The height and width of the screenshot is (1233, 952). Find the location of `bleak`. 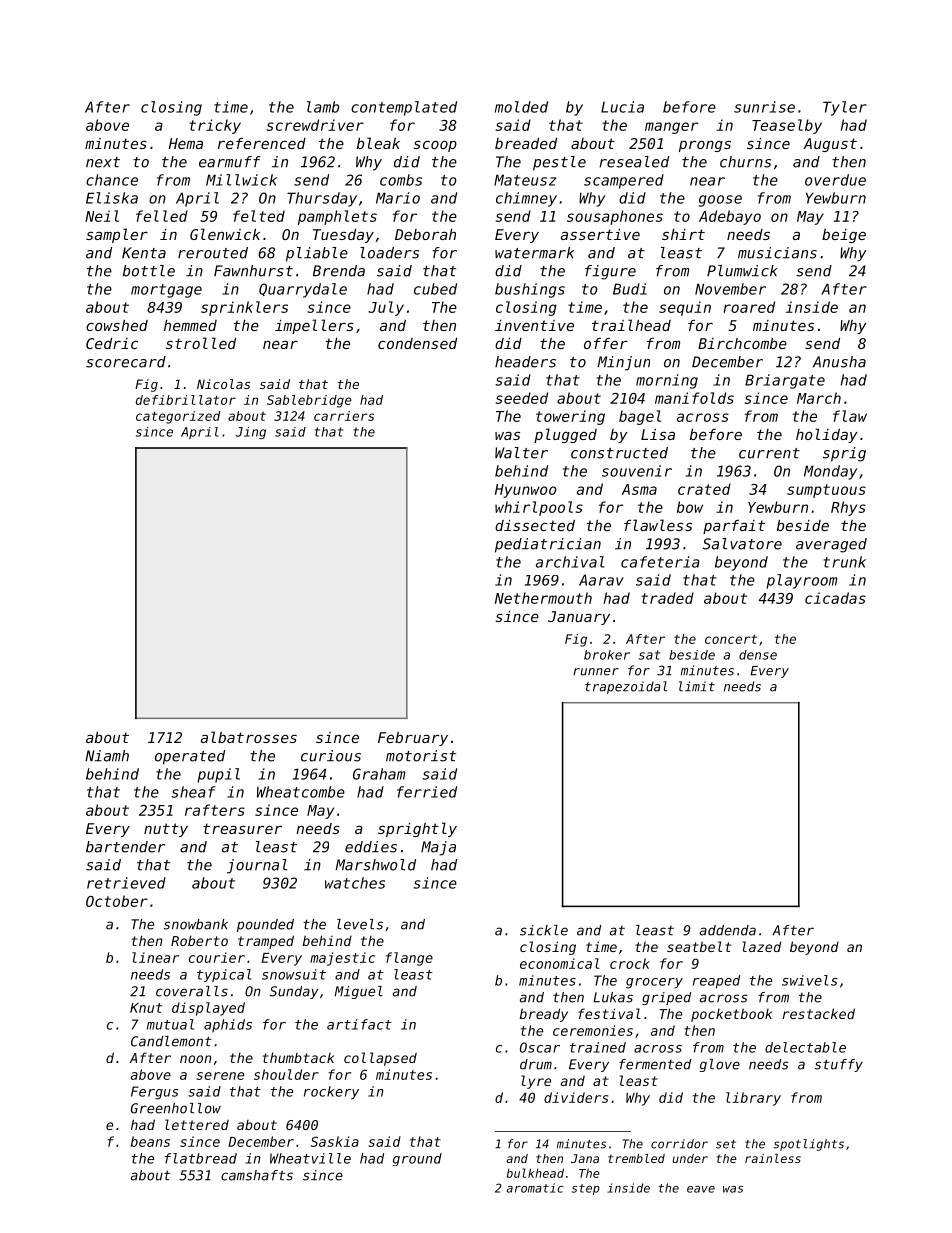

bleak is located at coordinates (378, 143).
